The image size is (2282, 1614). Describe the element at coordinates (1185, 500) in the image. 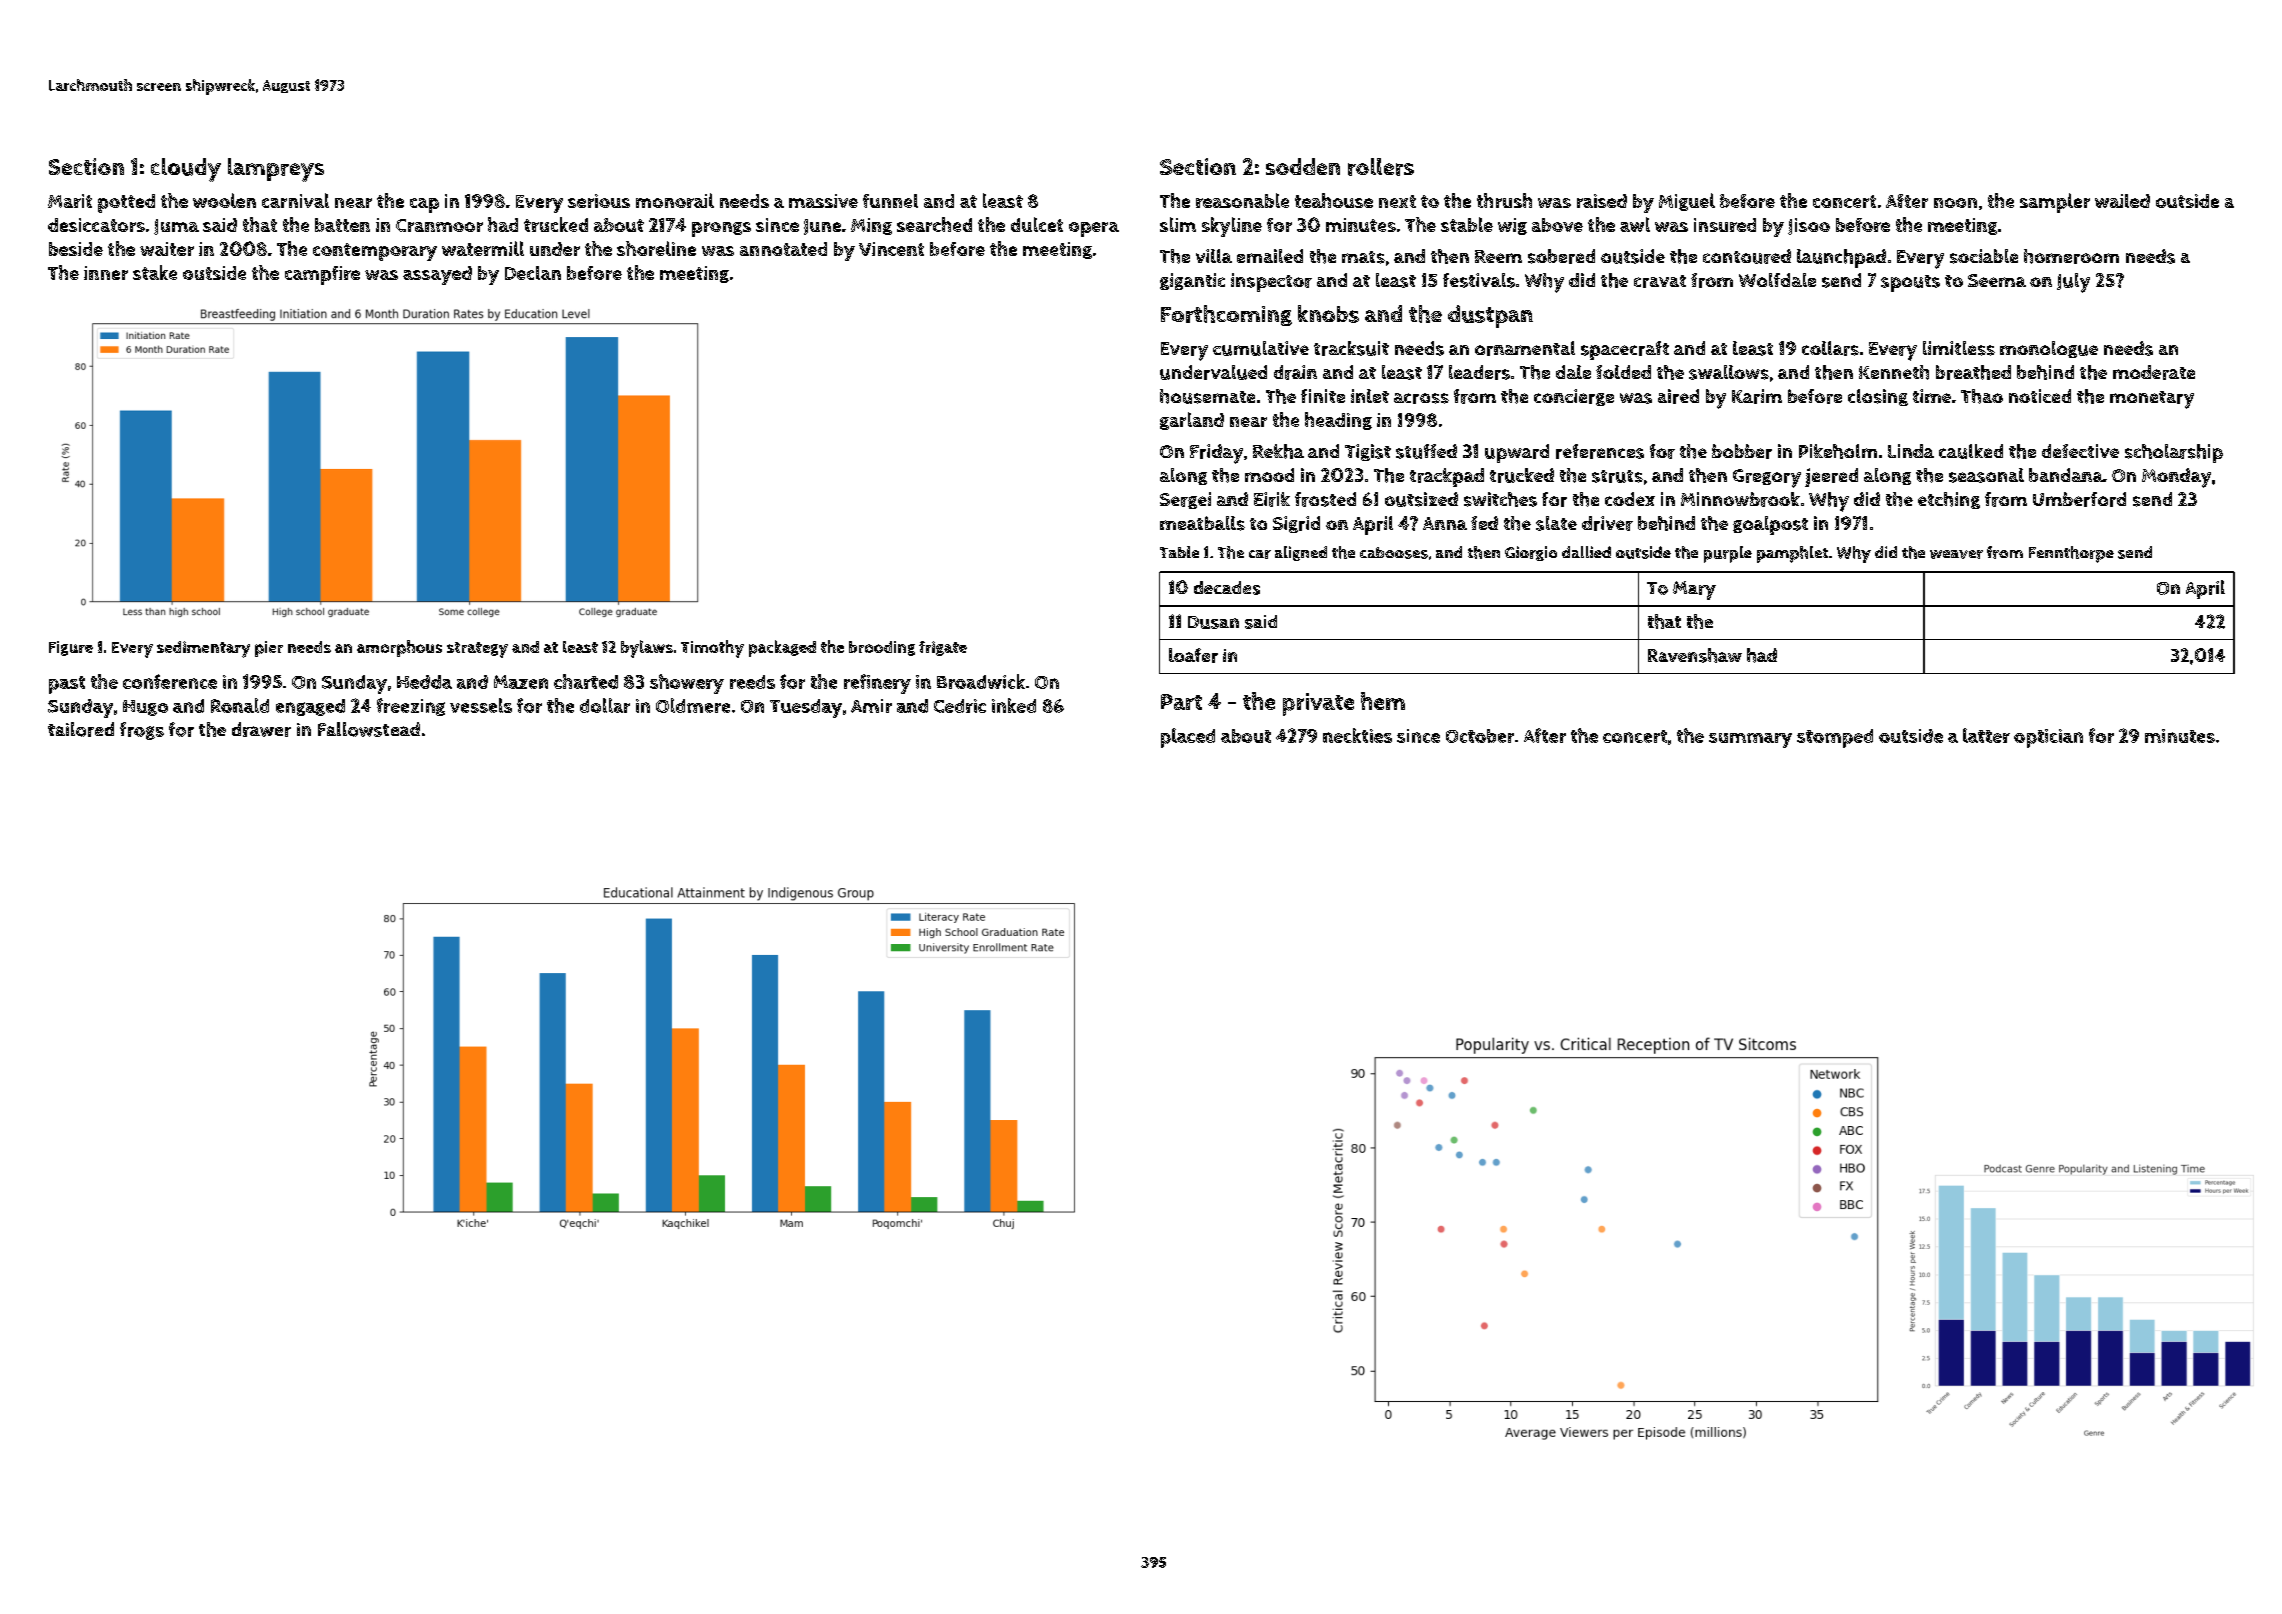

I see `Sergei` at that location.
